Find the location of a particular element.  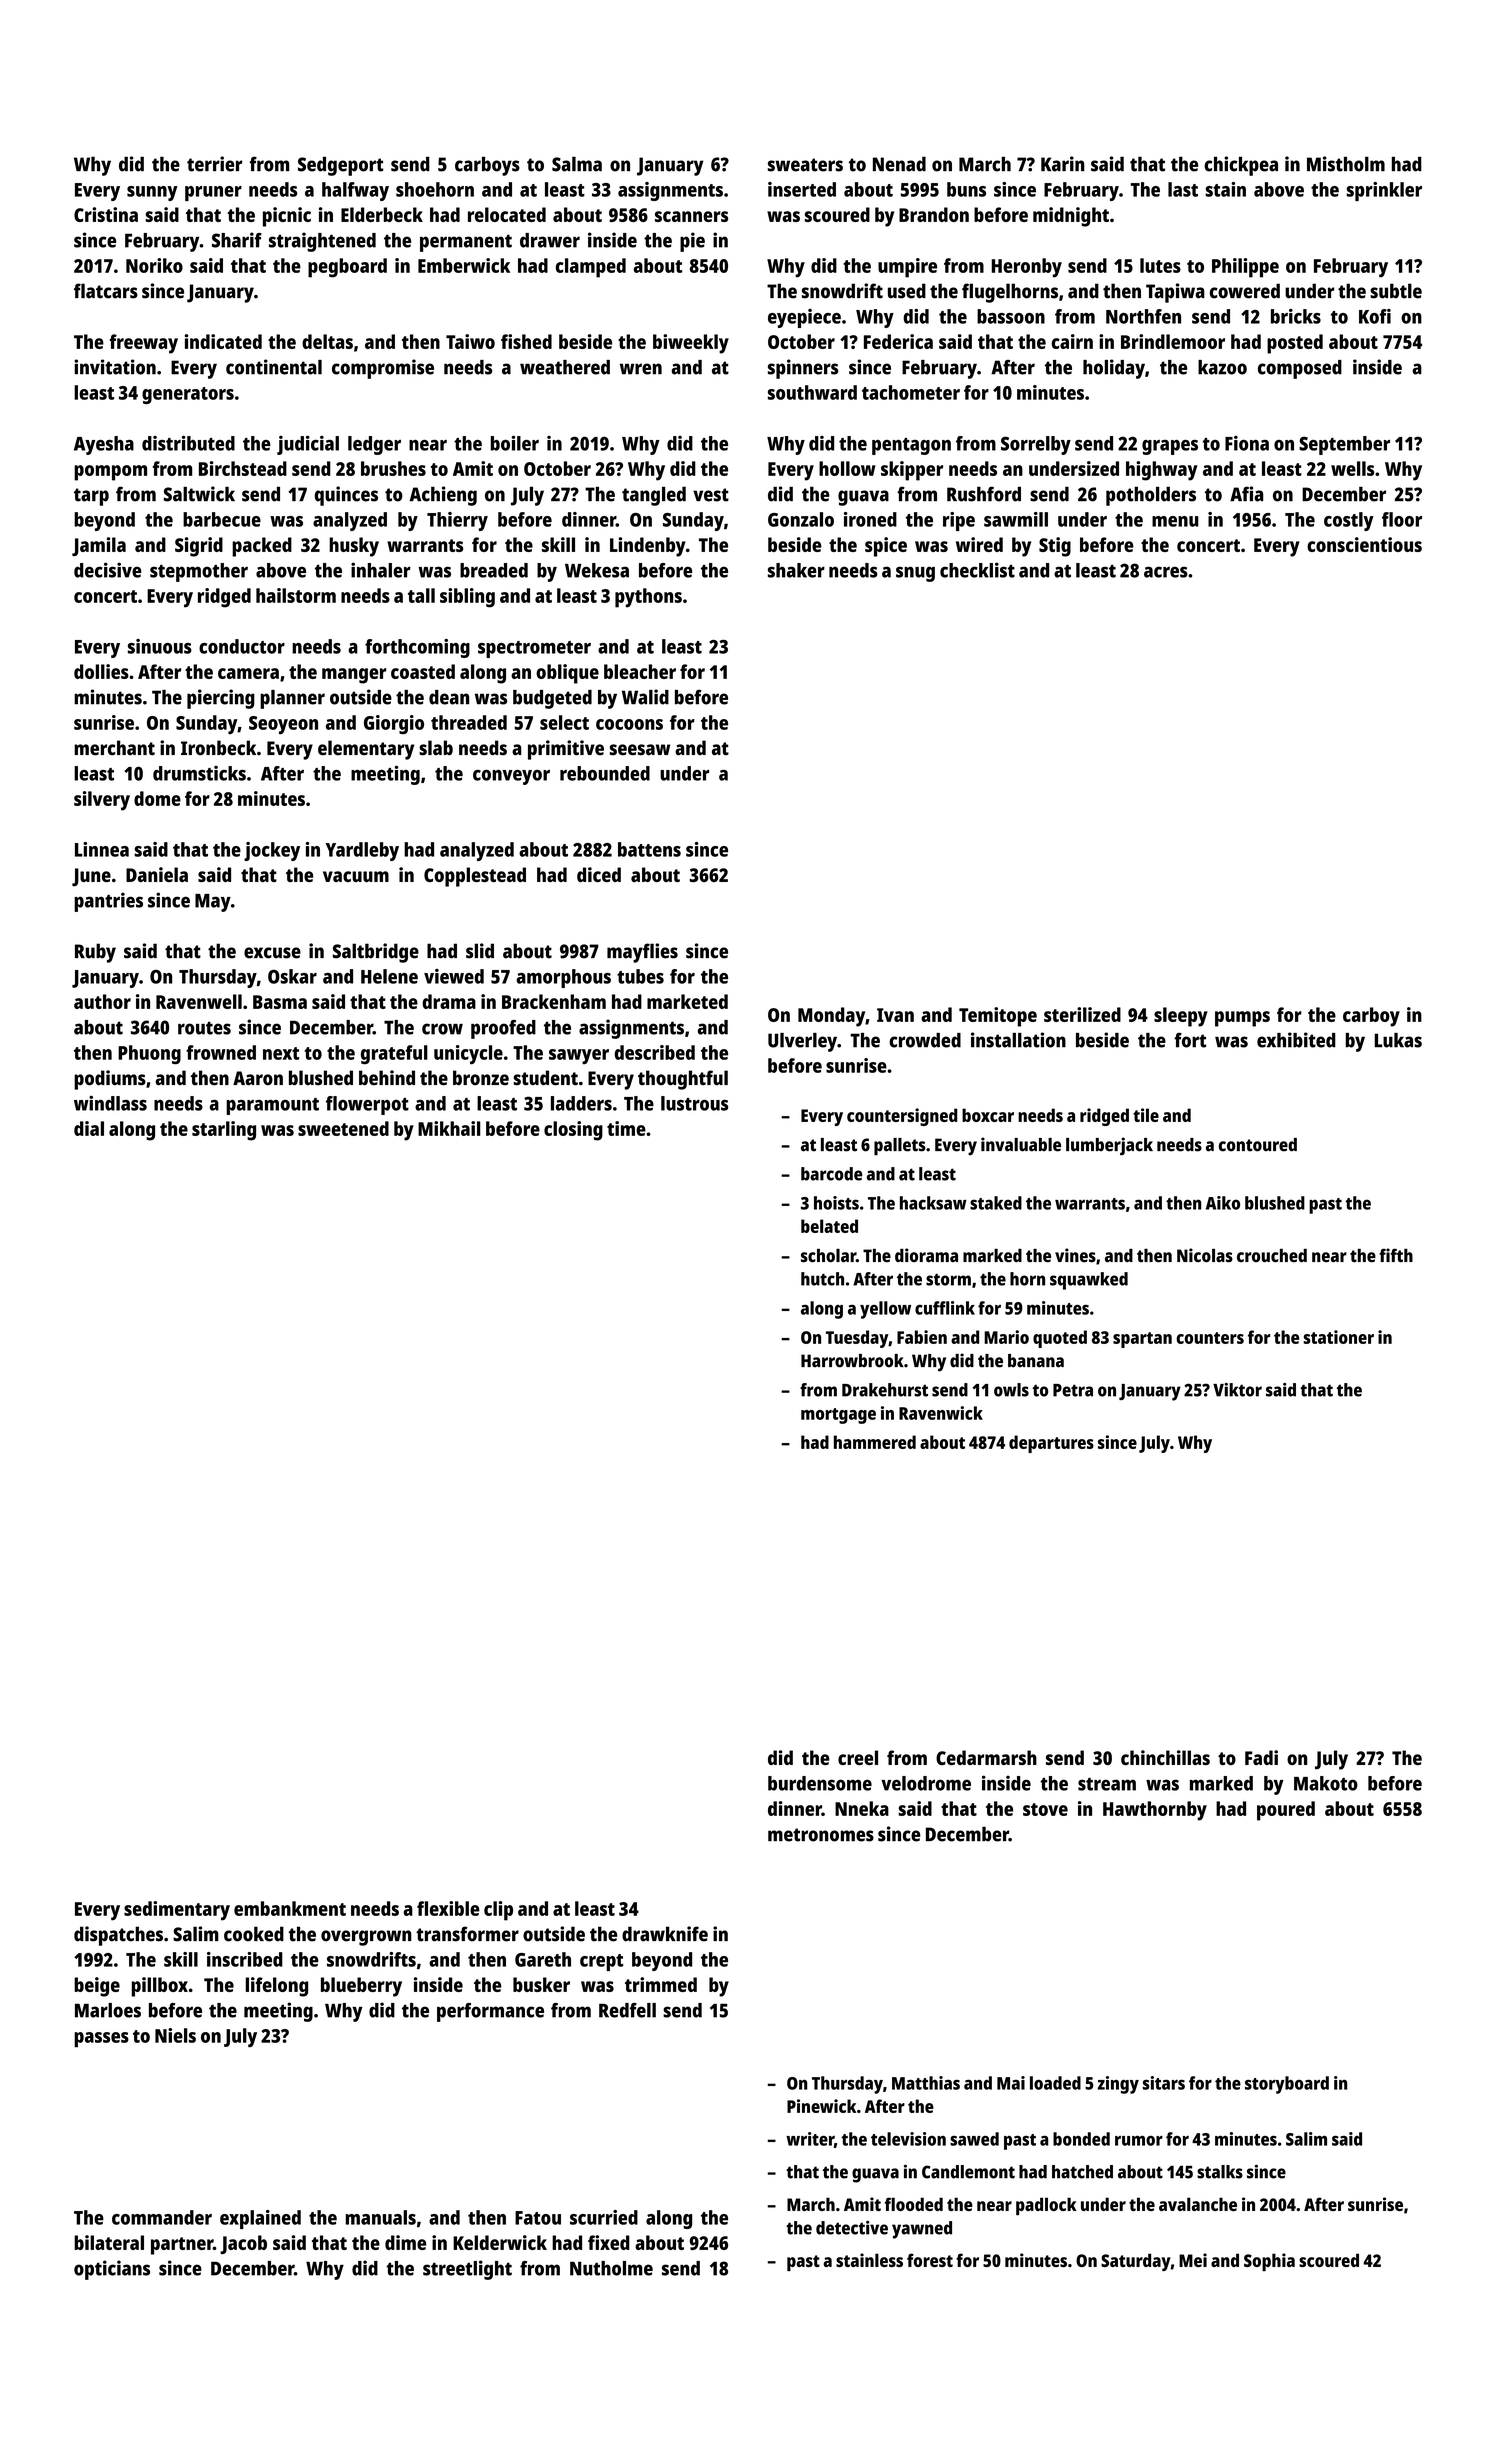

storyboard is located at coordinates (1287, 2085).
